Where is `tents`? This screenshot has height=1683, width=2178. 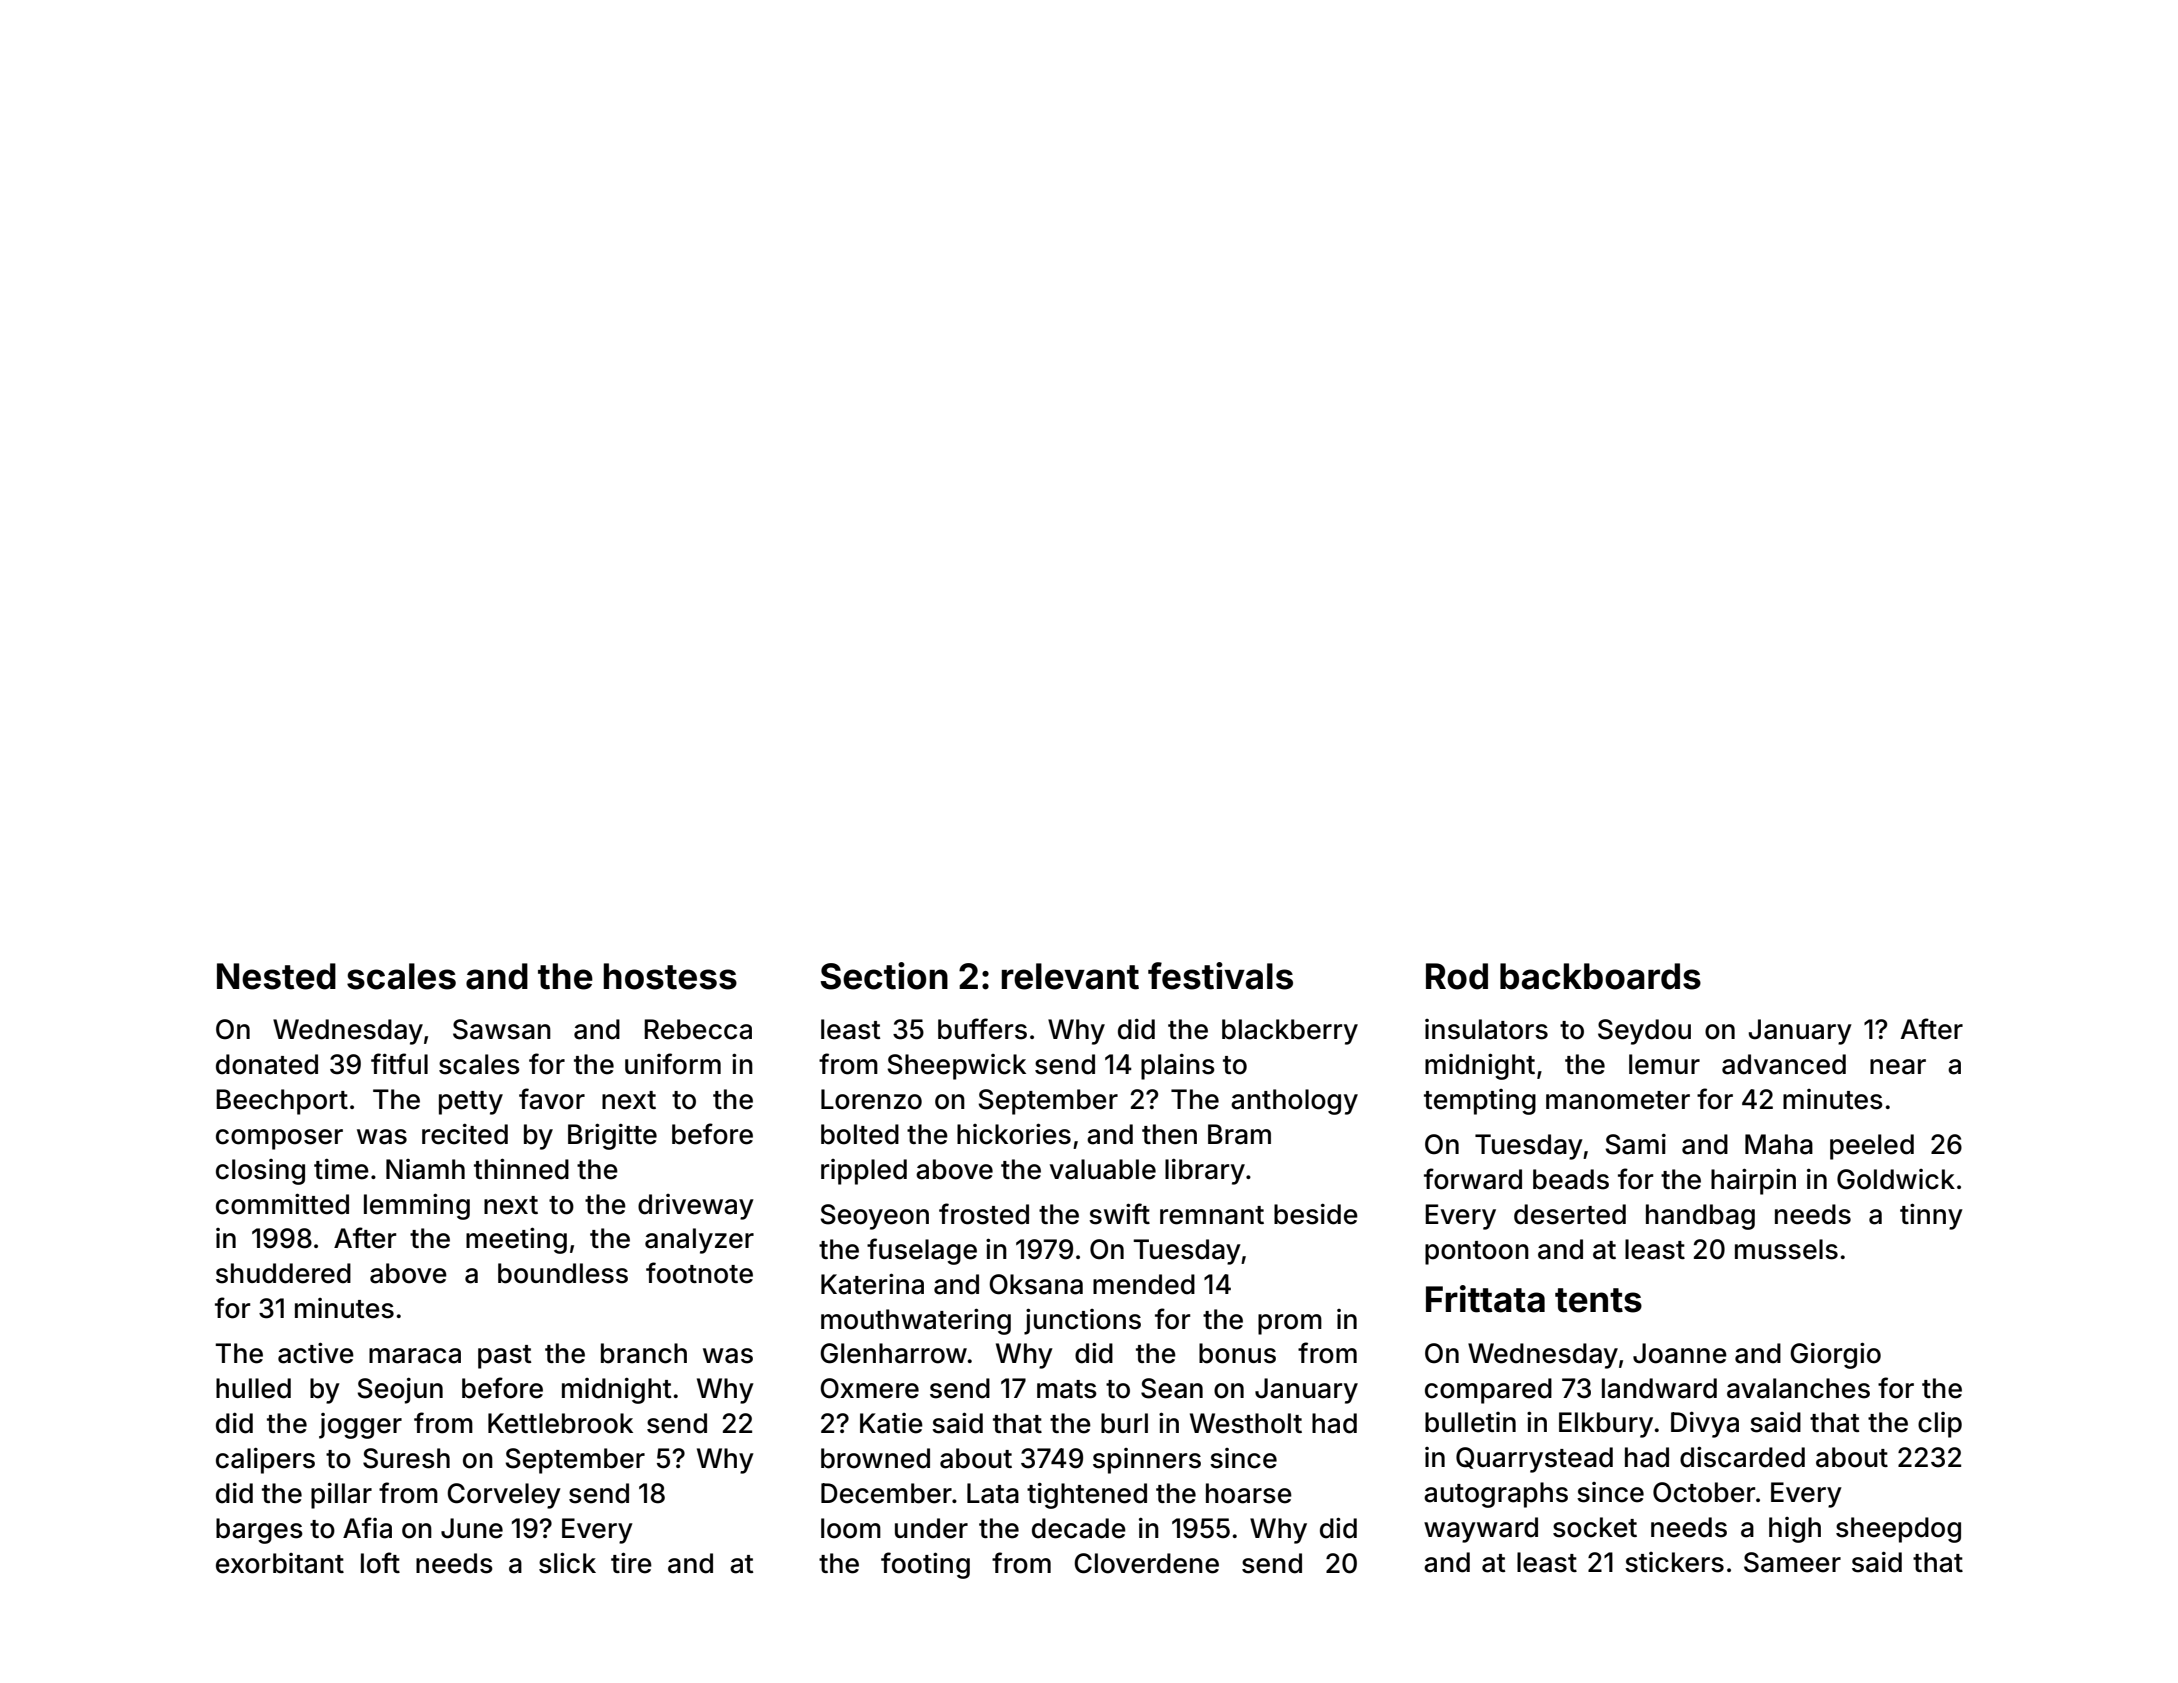
tents is located at coordinates (1598, 1300).
